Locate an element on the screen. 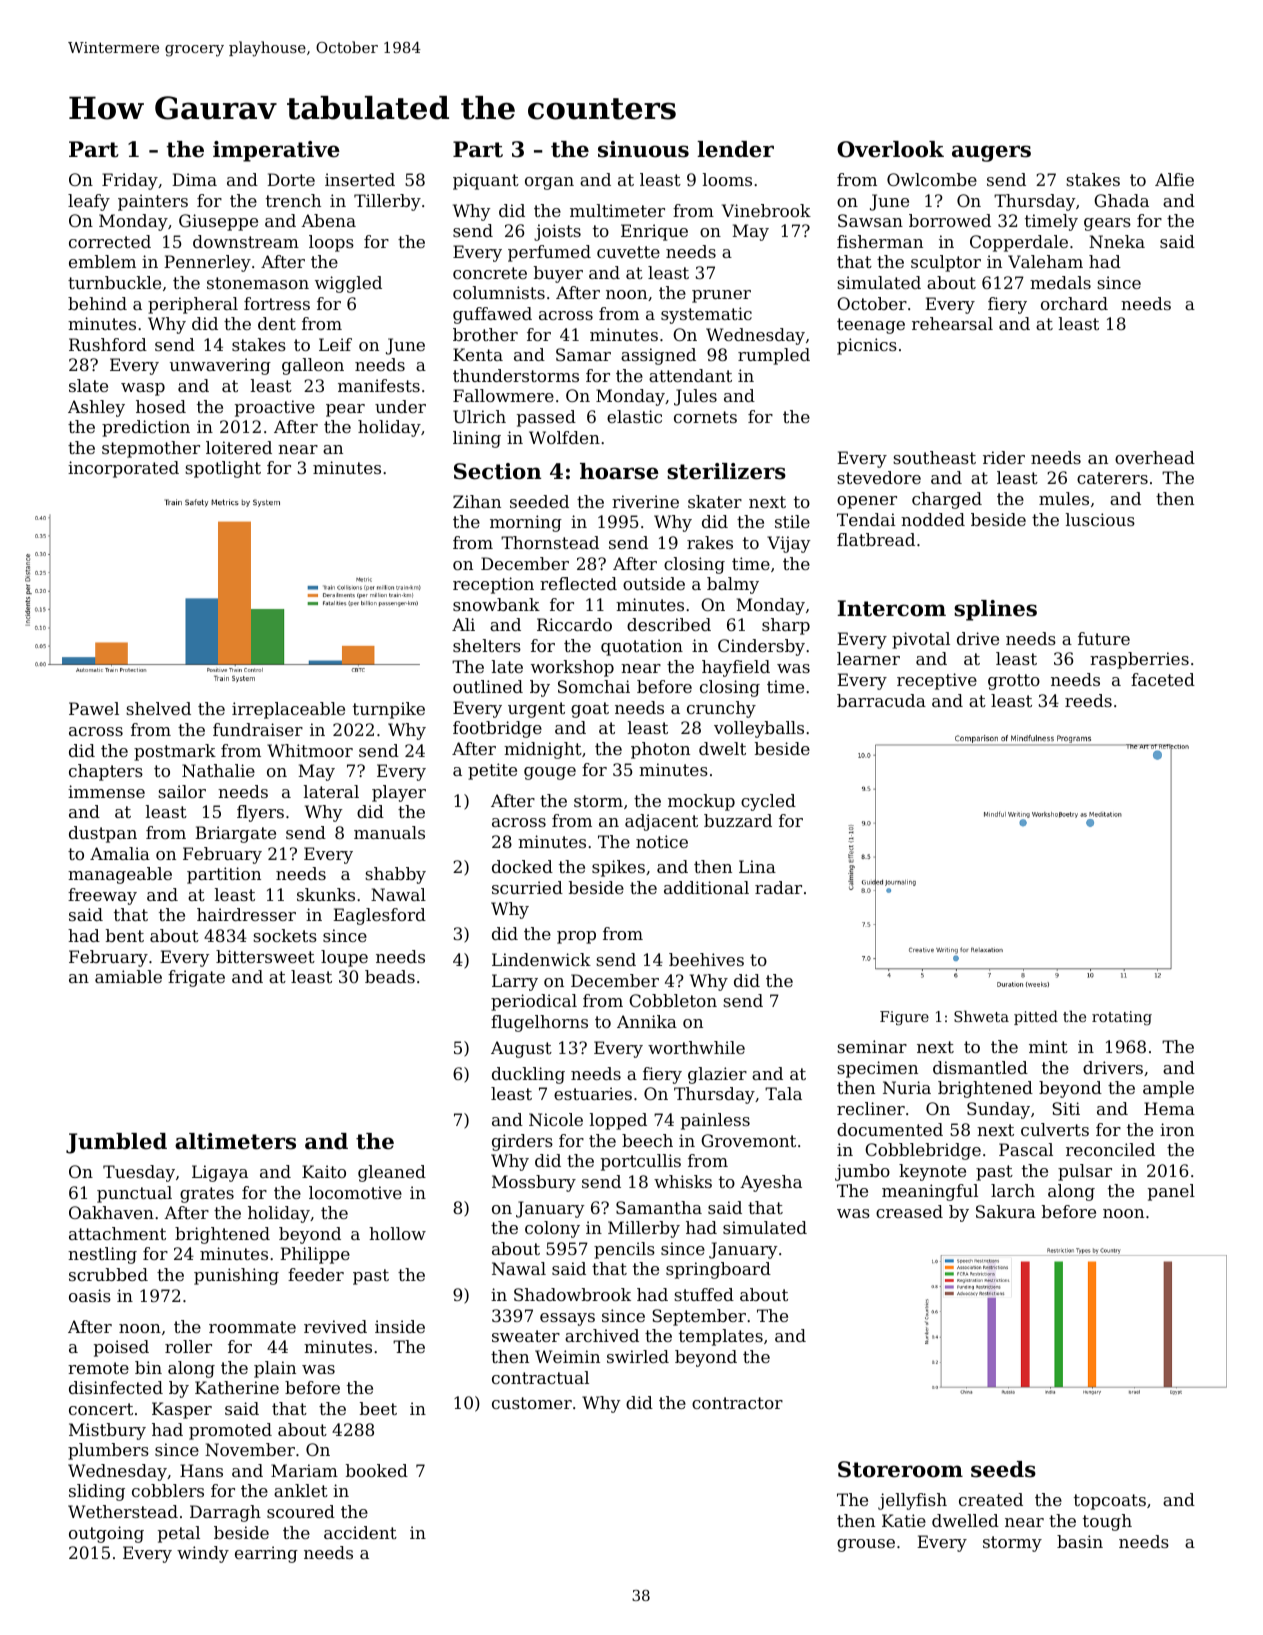 The height and width of the screenshot is (1635, 1263). grouse is located at coordinates (866, 1545).
